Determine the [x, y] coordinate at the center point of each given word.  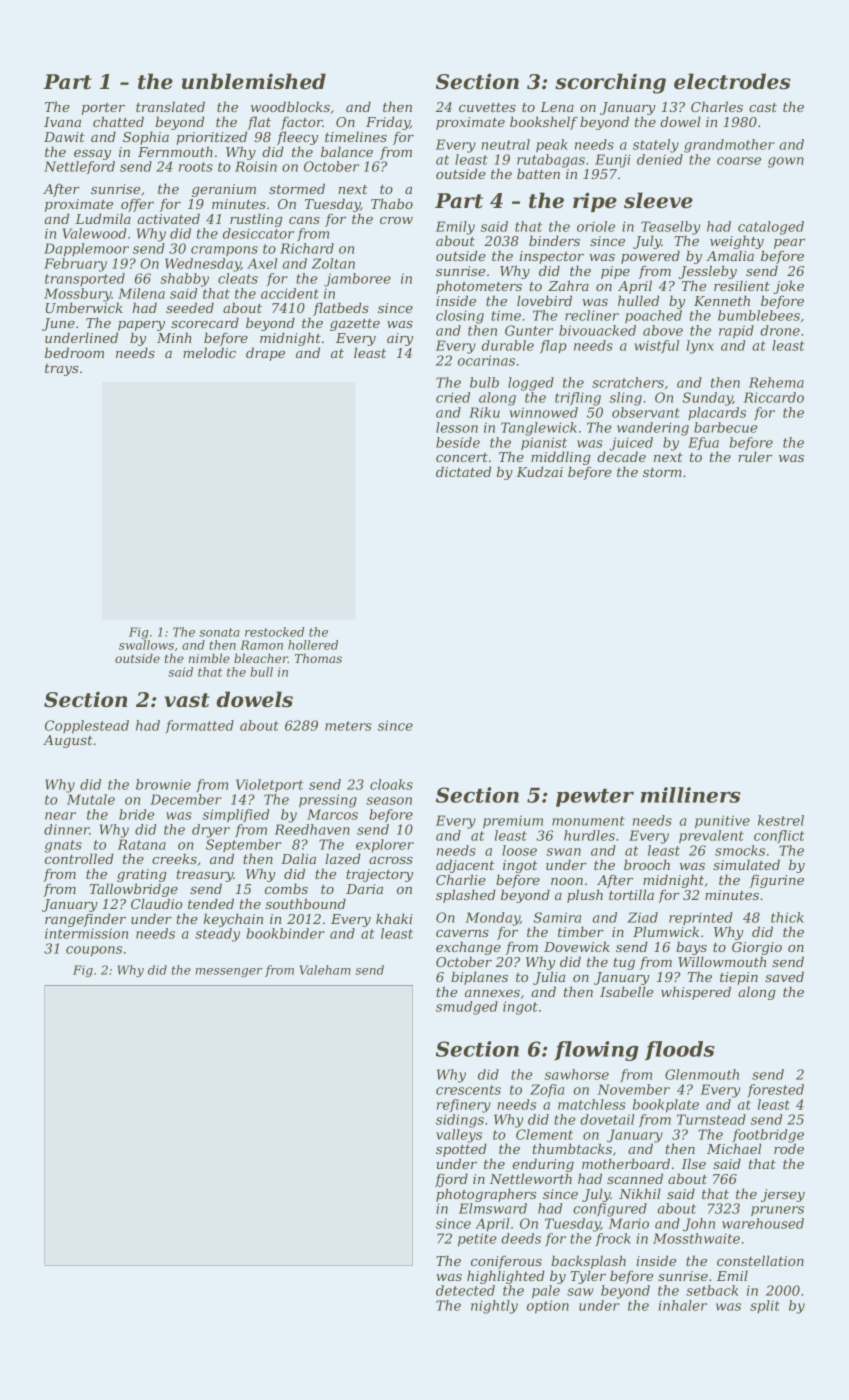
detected [465, 1290]
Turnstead [711, 1119]
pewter [595, 798]
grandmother [729, 146]
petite [477, 1240]
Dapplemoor [86, 250]
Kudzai [539, 471]
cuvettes [487, 107]
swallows [146, 645]
